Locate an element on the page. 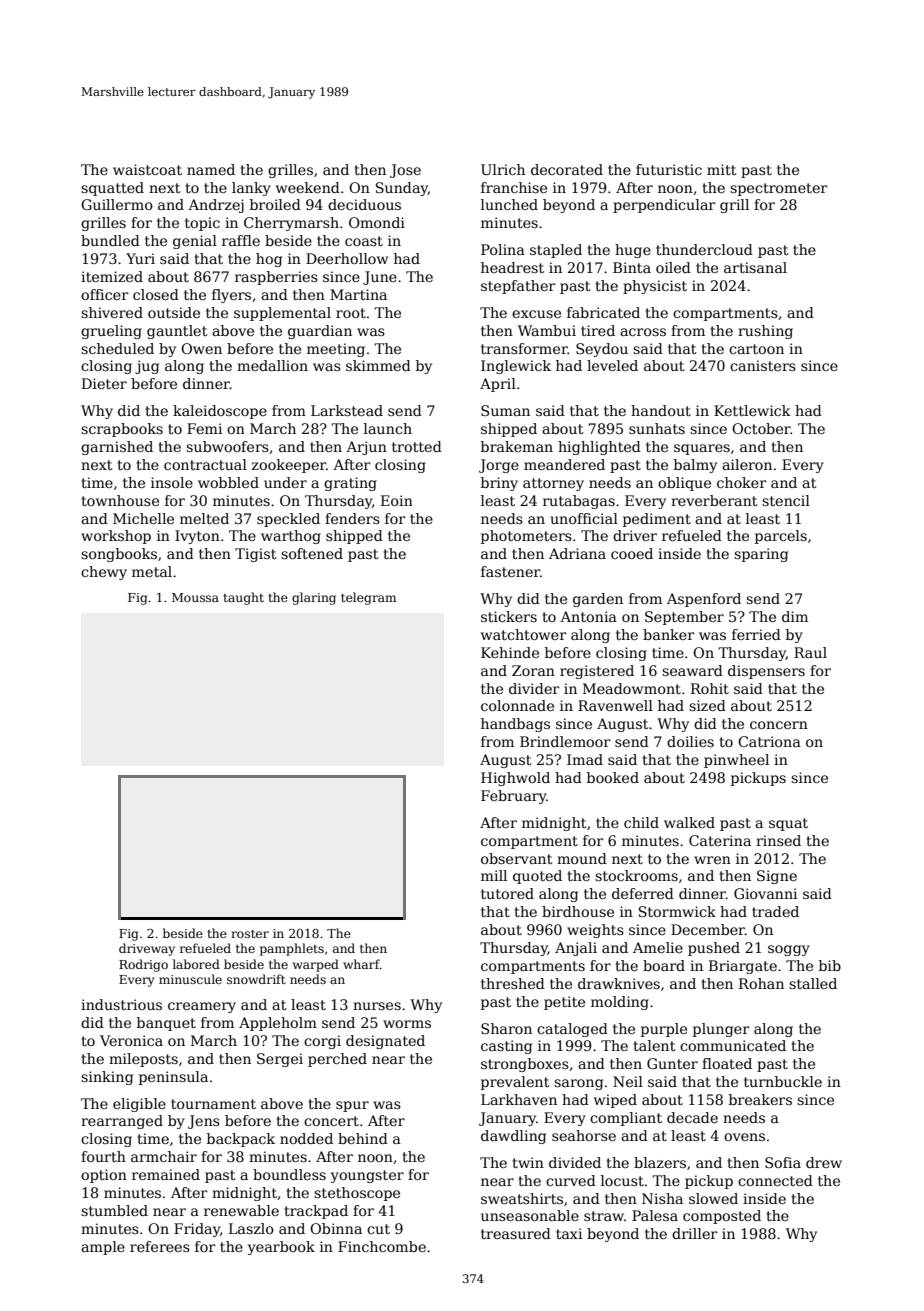 This image has height=1311, width=924. artisanal is located at coordinates (755, 267).
